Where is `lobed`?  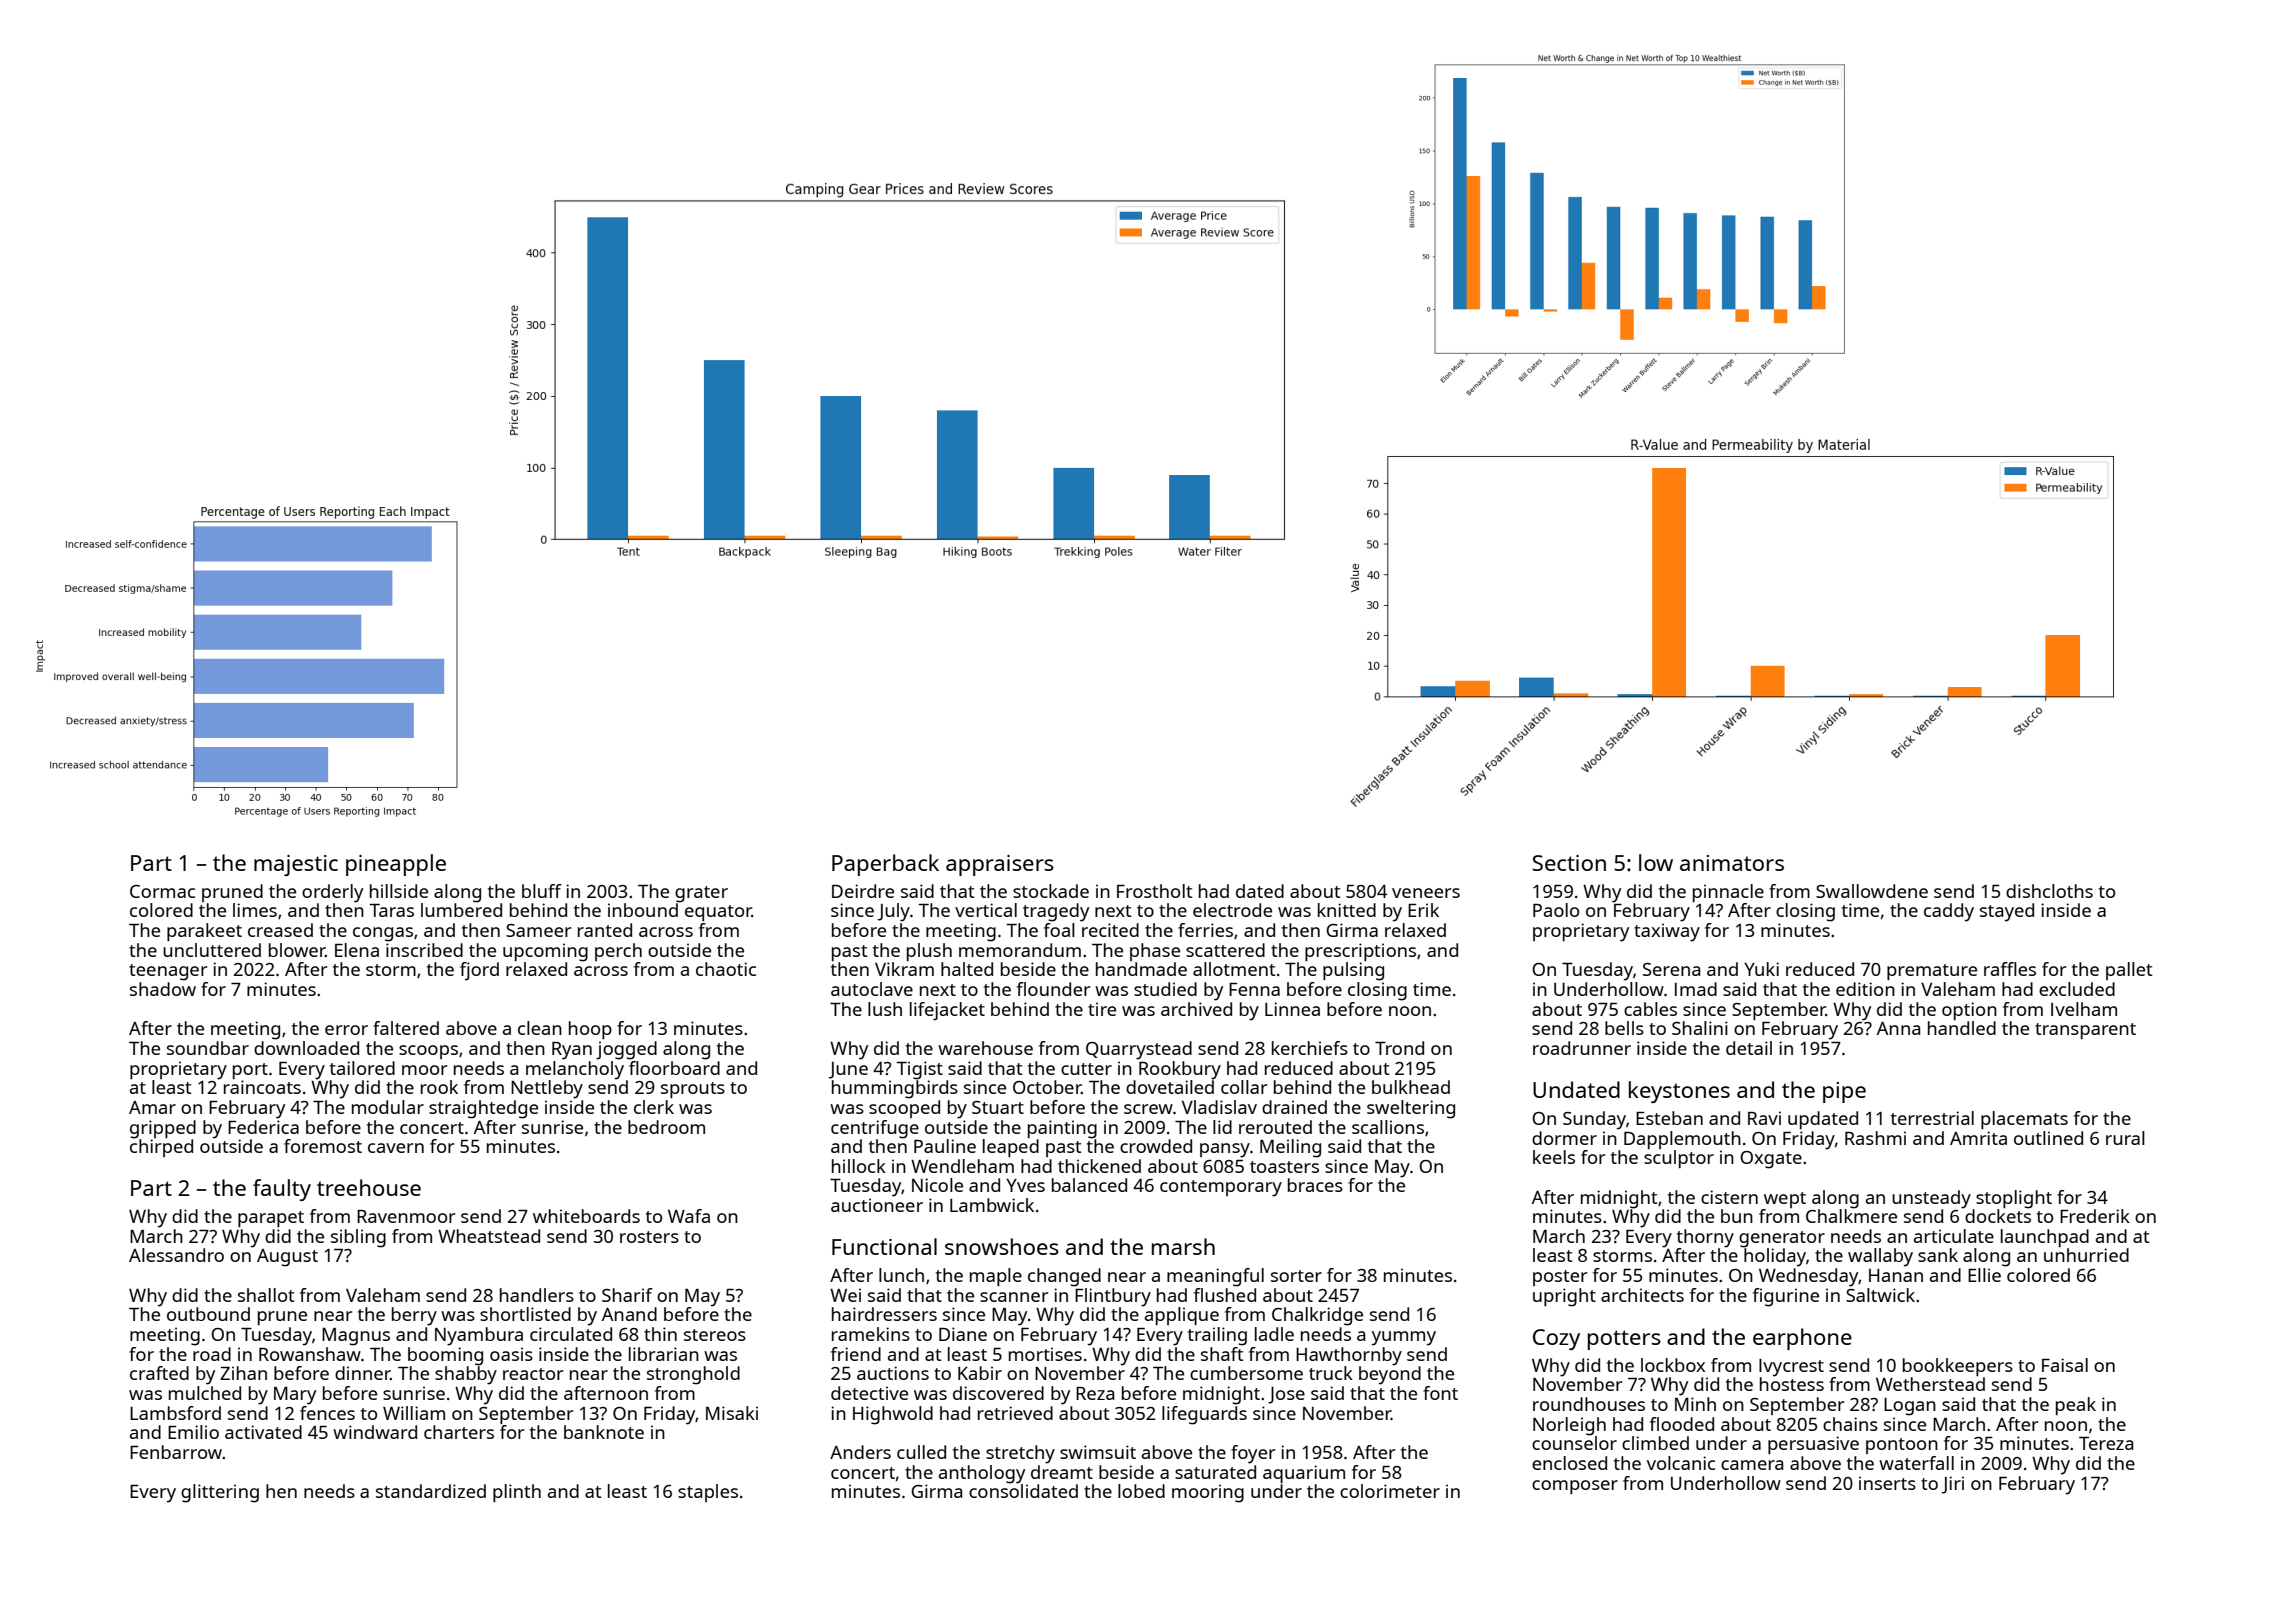 lobed is located at coordinates (1141, 1491).
